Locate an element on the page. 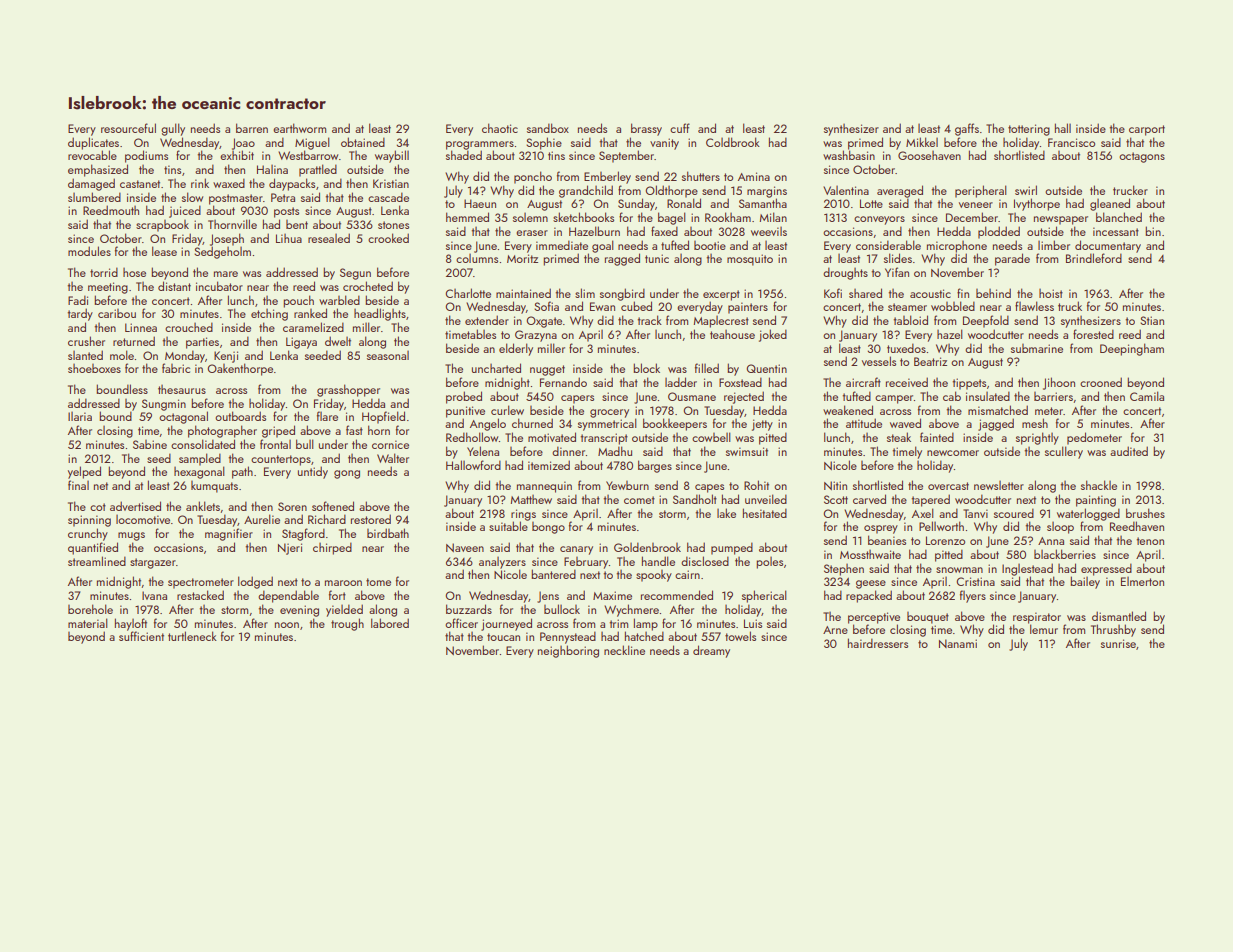 The height and width of the document is (952, 1233). hoist is located at coordinates (1051, 293).
